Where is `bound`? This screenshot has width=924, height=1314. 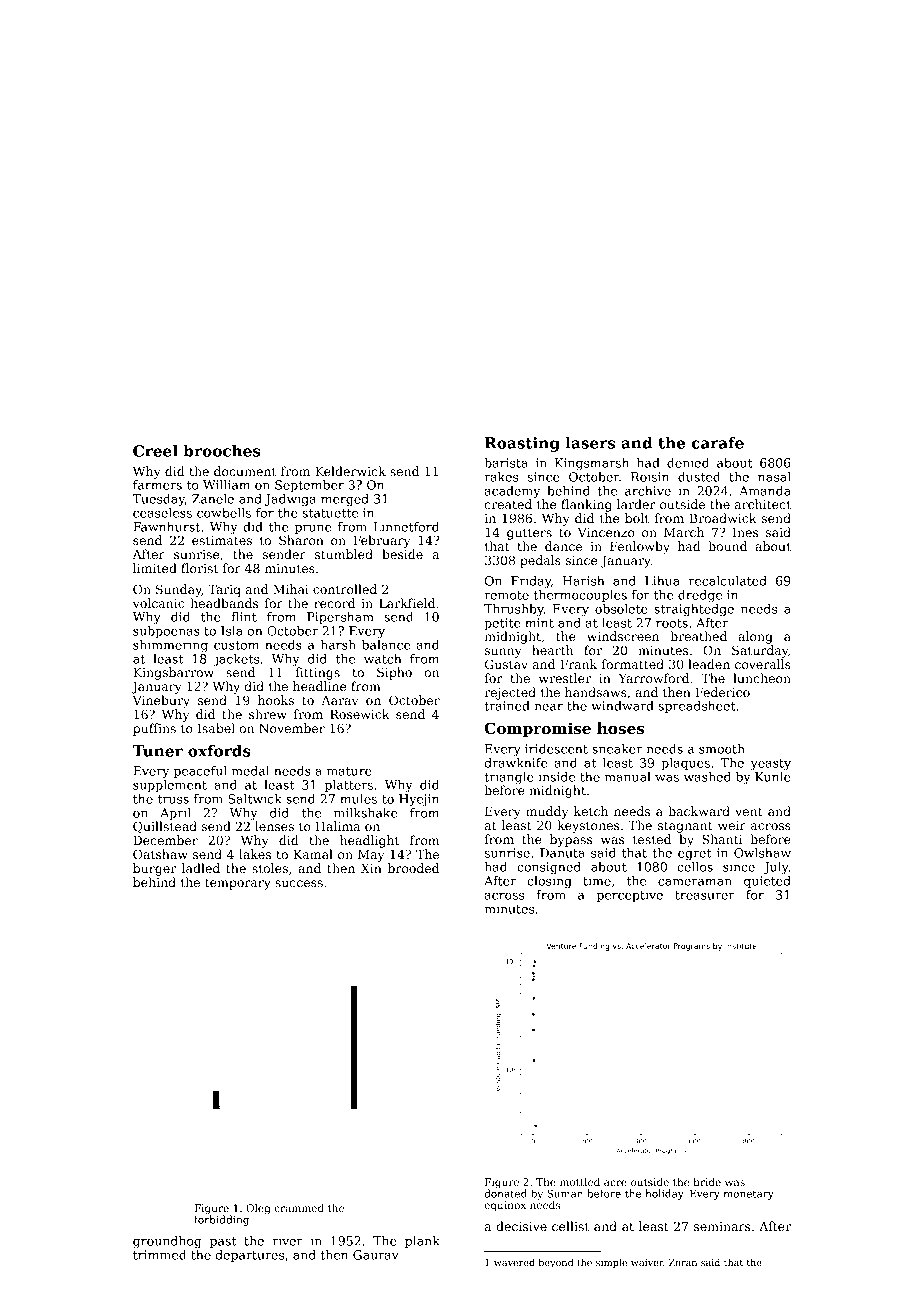 bound is located at coordinates (727, 546).
